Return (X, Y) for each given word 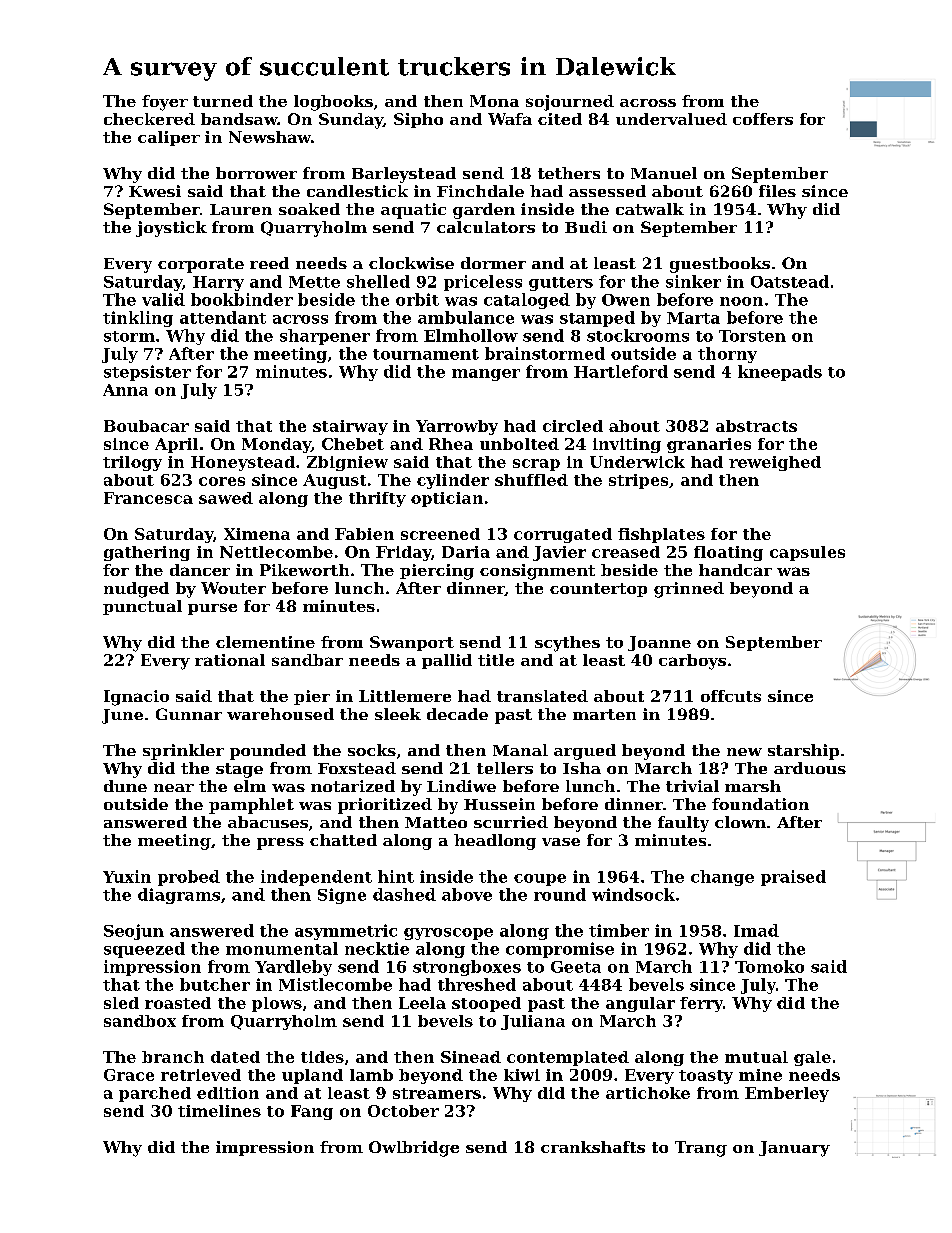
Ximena (257, 534)
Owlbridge (414, 1149)
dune (125, 786)
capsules (807, 553)
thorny (727, 355)
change (722, 878)
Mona (494, 101)
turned (223, 101)
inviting (627, 445)
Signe (342, 896)
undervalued (671, 119)
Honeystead (243, 463)
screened (440, 534)
